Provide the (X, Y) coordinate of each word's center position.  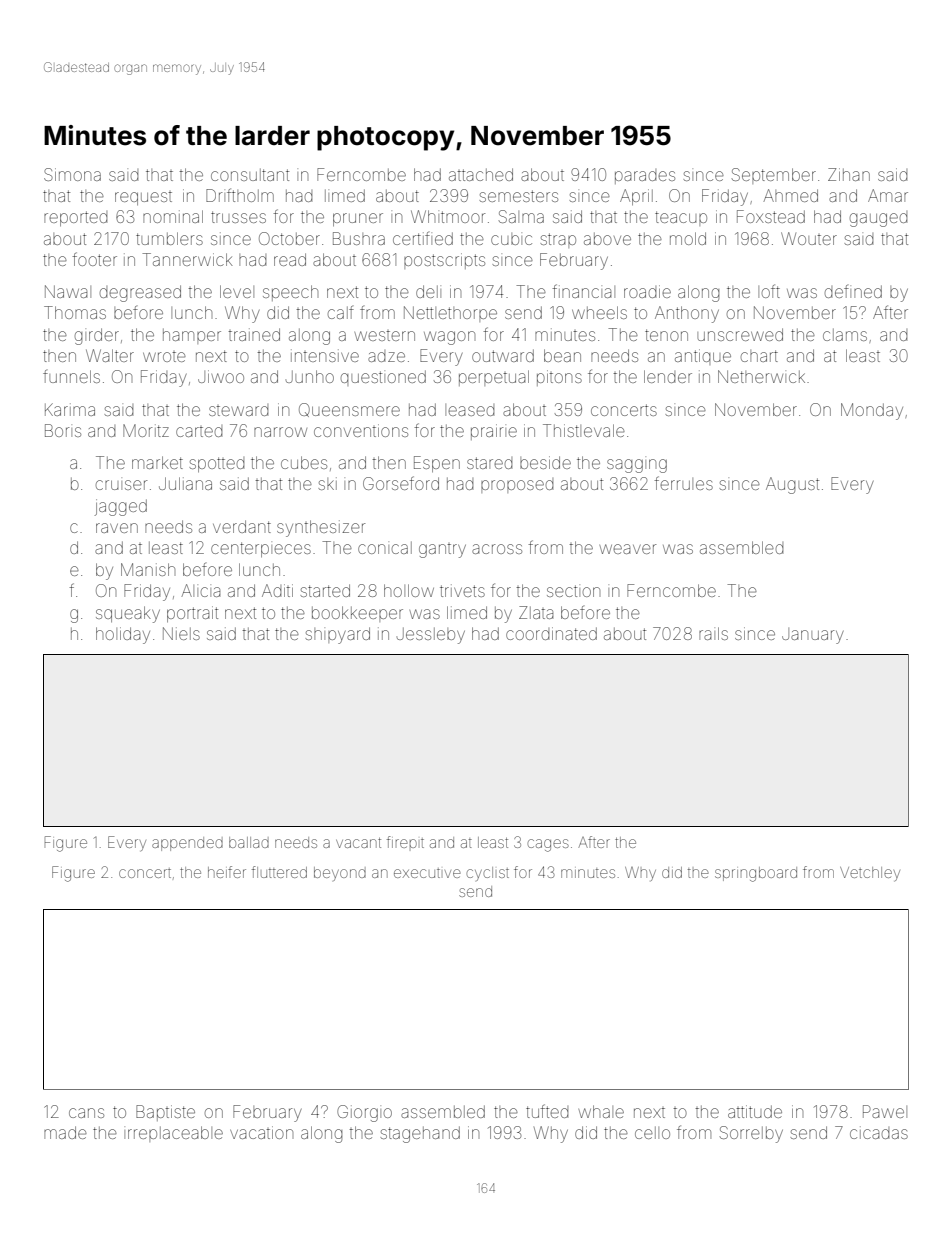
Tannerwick (187, 259)
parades (645, 176)
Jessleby (431, 636)
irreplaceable (173, 1134)
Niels (181, 633)
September (774, 176)
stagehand (420, 1134)
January (813, 636)
